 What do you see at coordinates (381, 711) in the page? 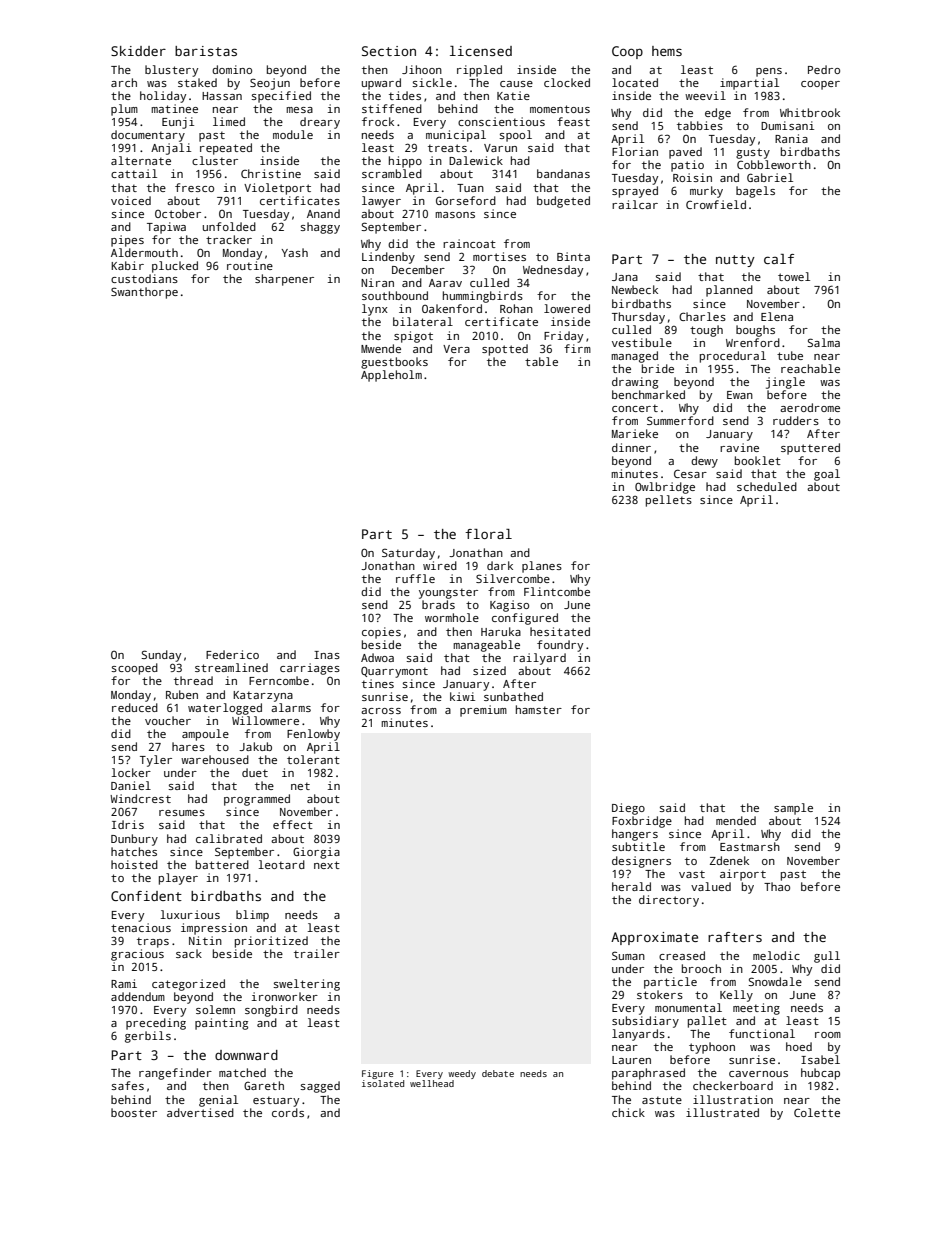
I see `across` at bounding box center [381, 711].
